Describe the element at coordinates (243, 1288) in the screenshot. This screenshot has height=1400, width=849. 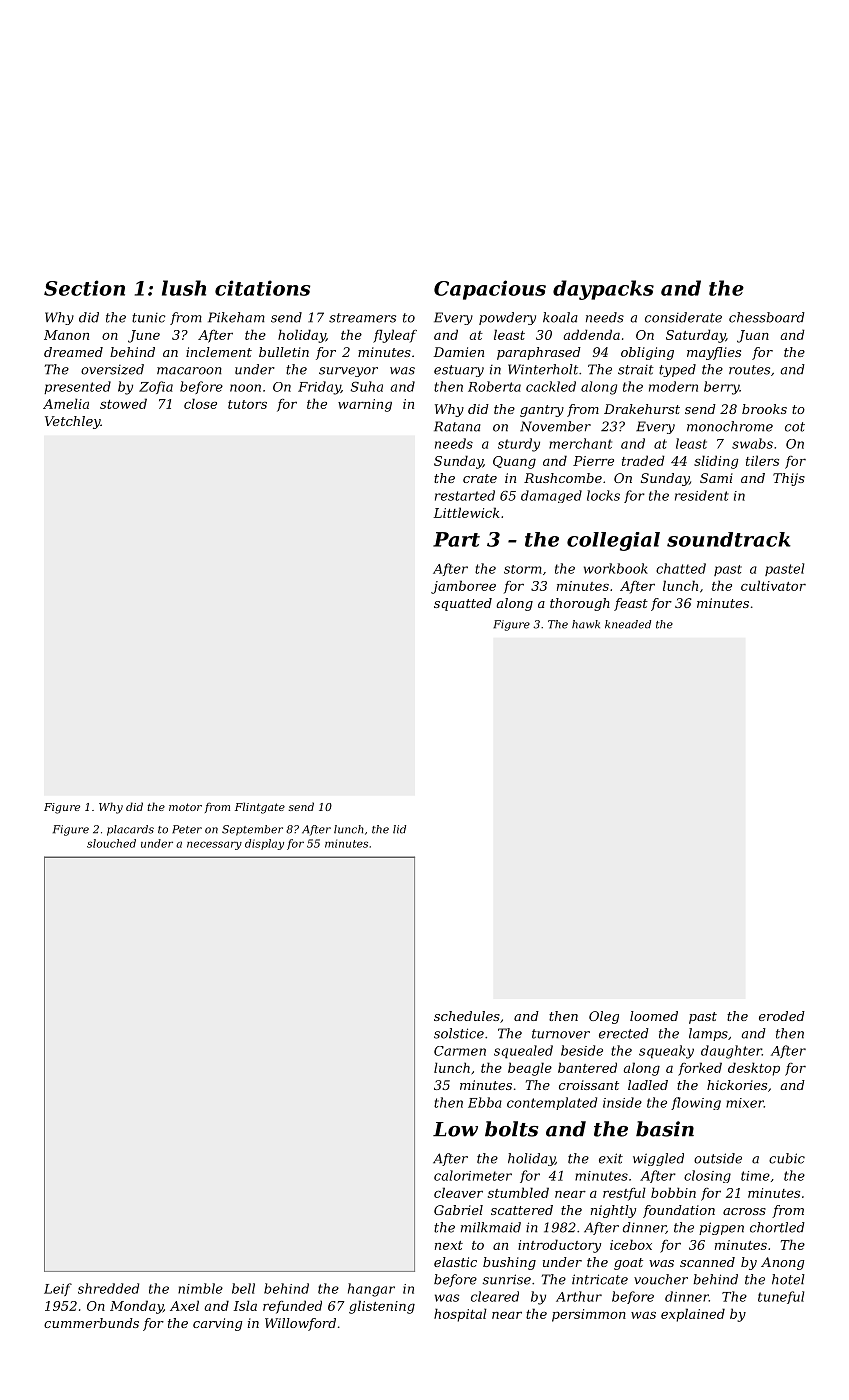
I see `bell` at that location.
